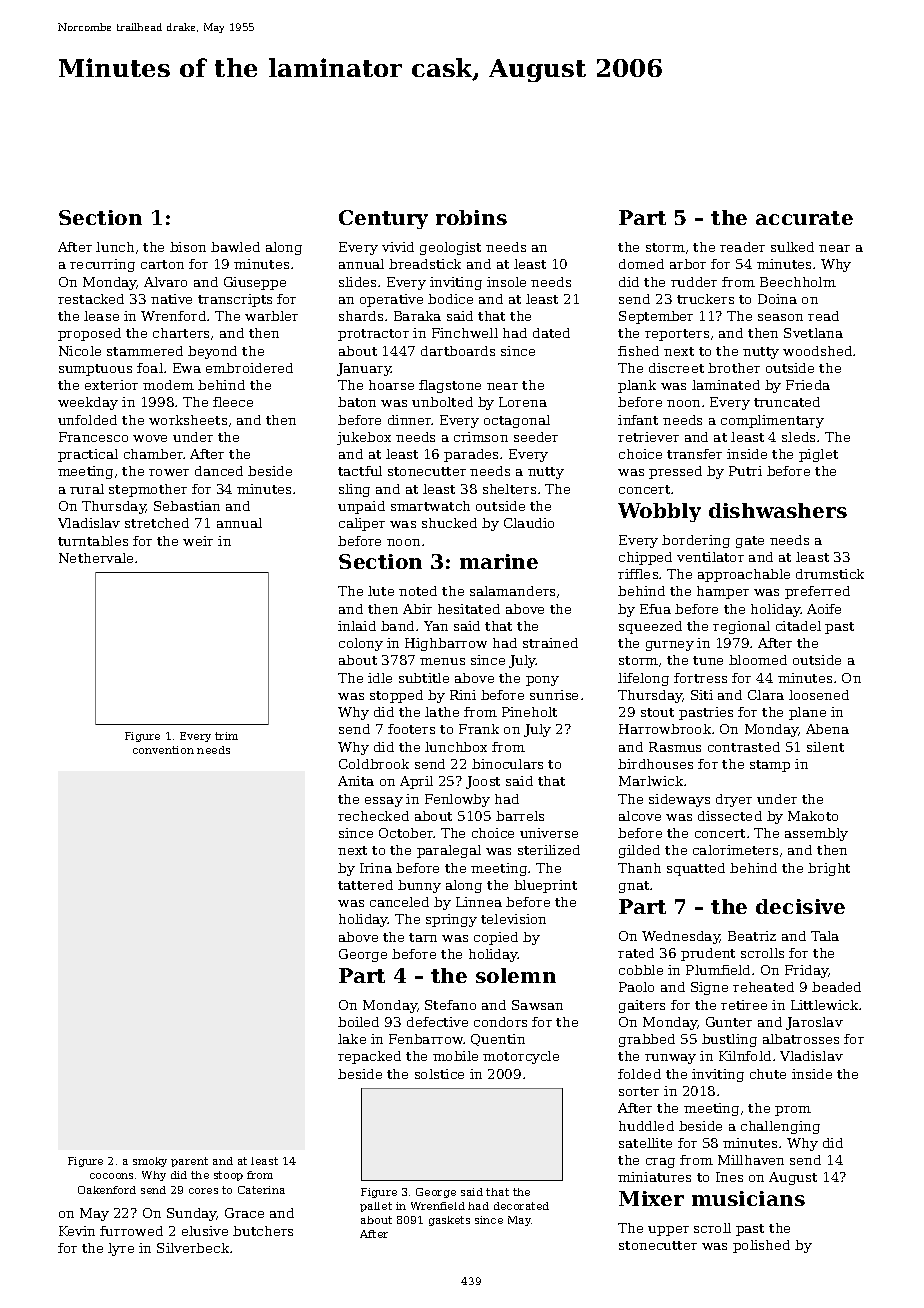 Image resolution: width=924 pixels, height=1308 pixels. Describe the element at coordinates (702, 695) in the page. I see `Siti` at that location.
